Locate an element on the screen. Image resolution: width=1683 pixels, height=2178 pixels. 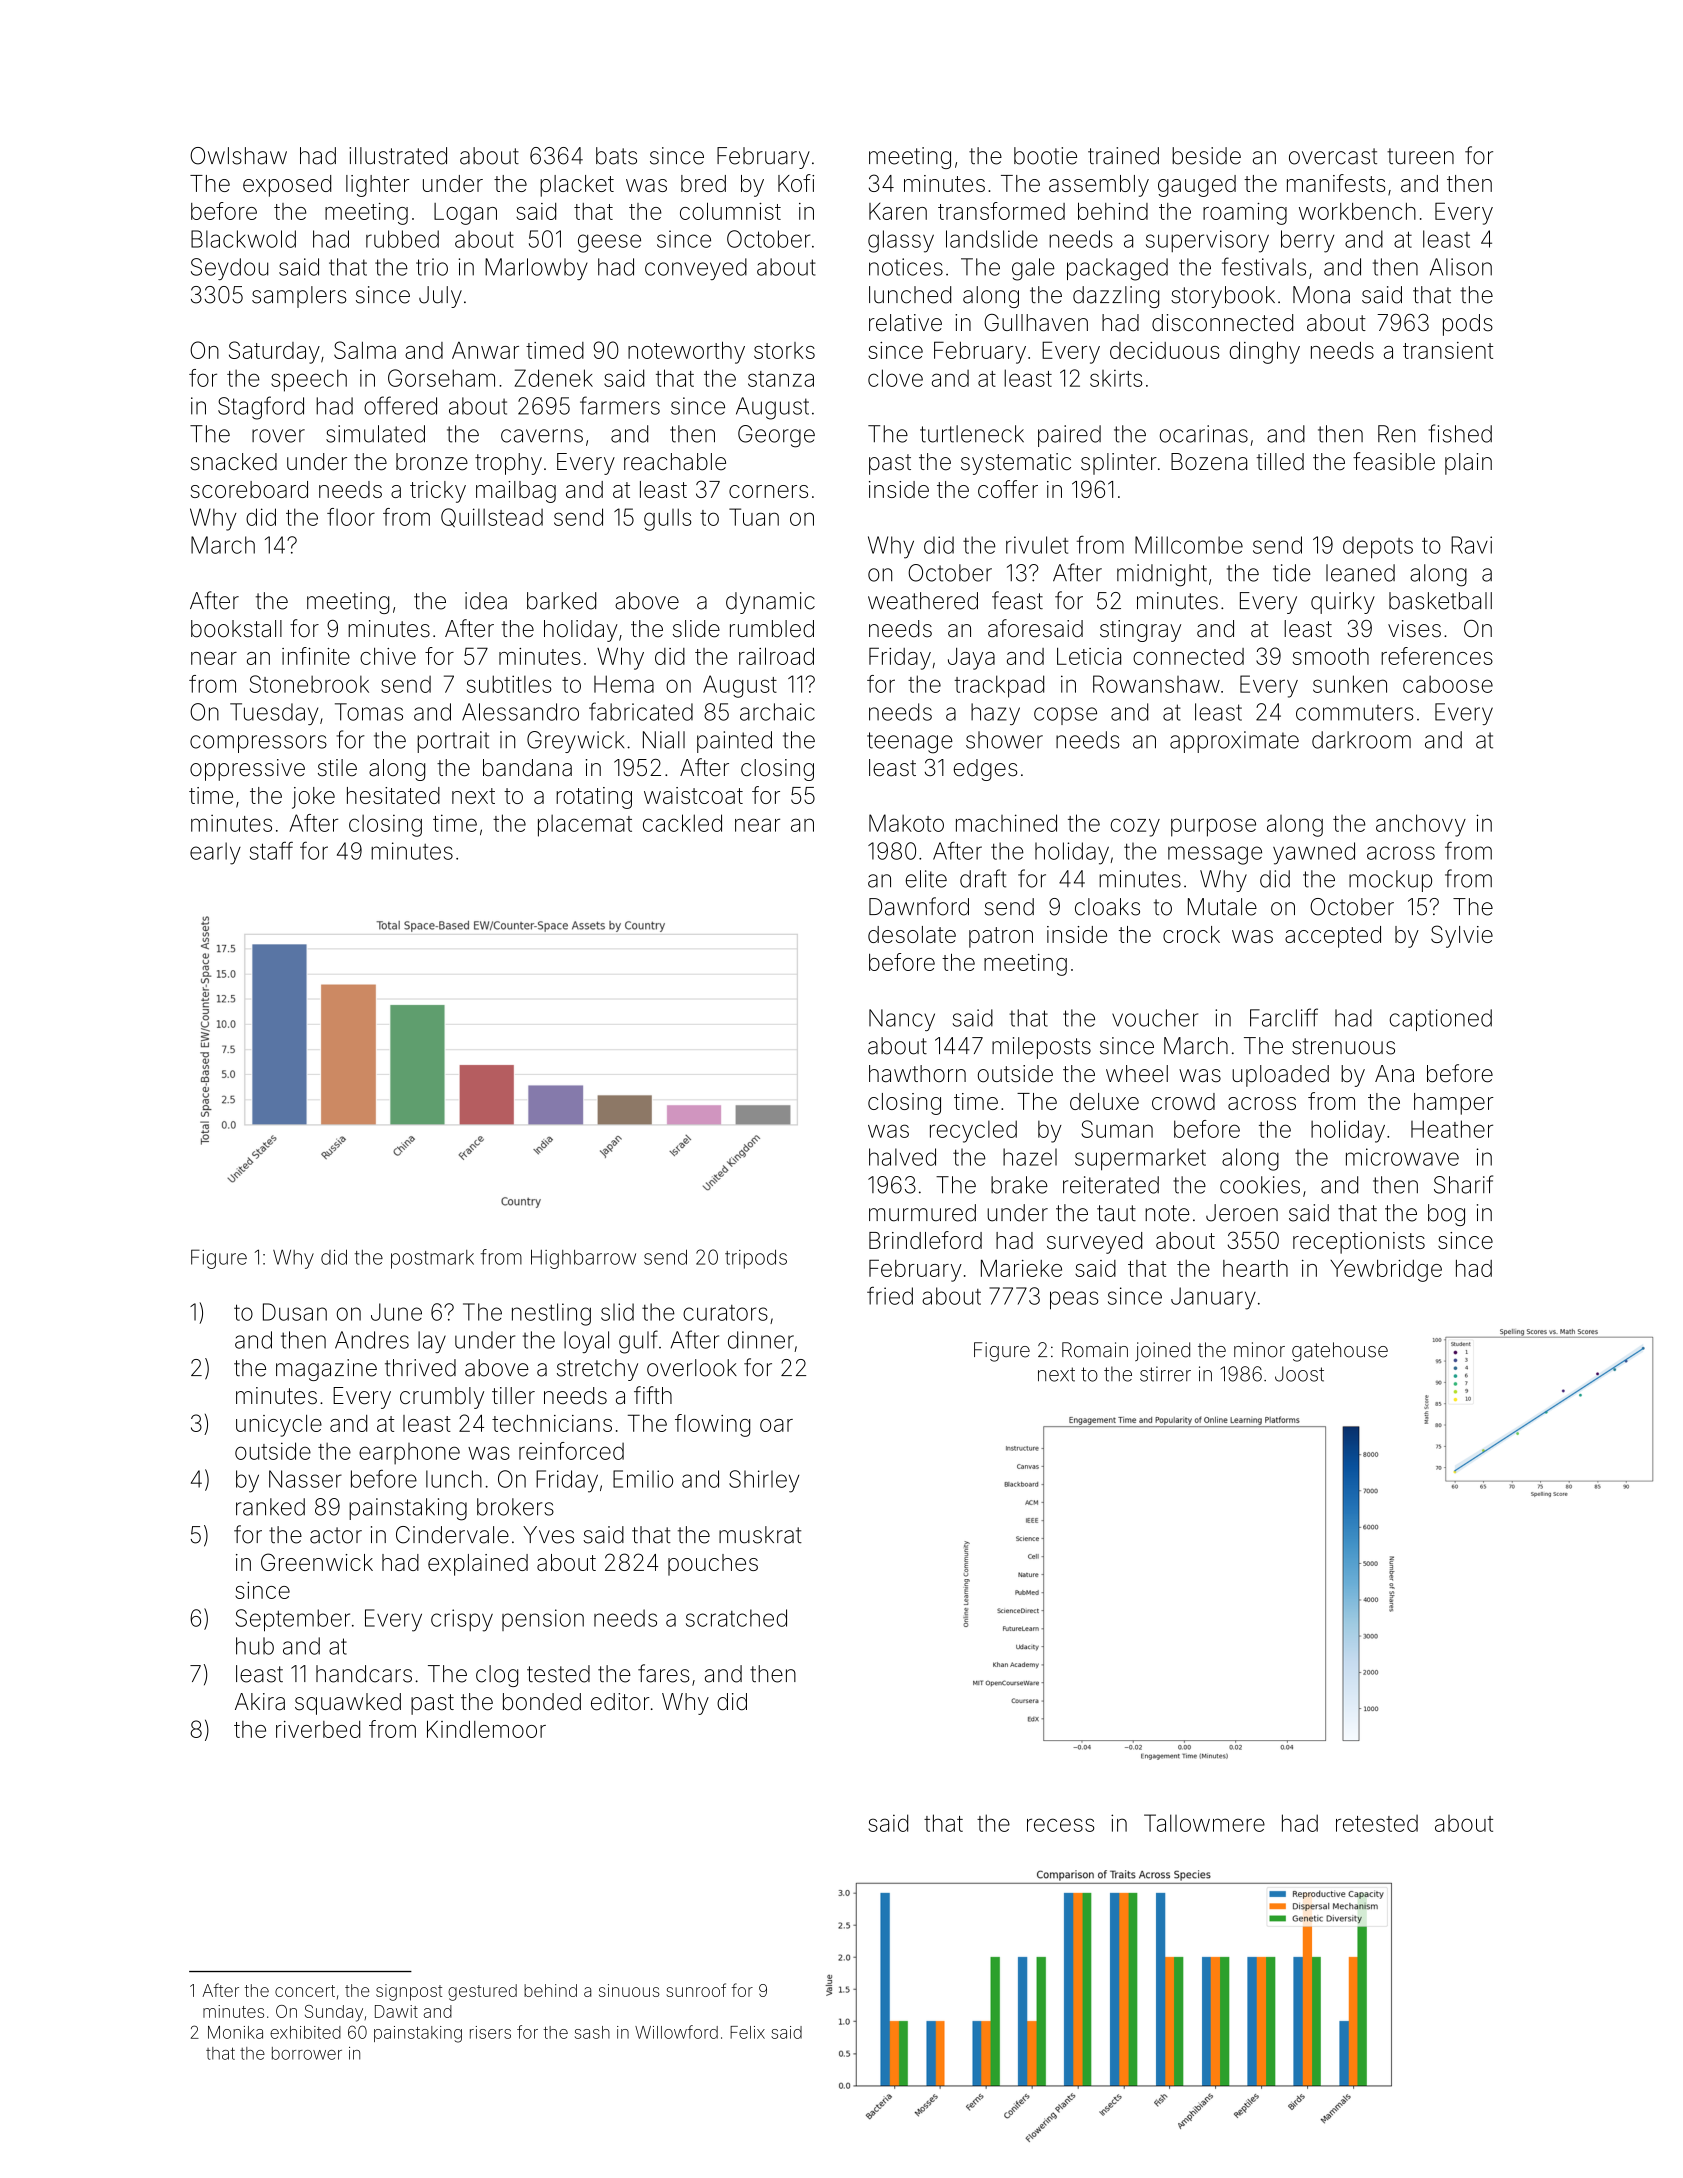
feast is located at coordinates (1017, 600).
